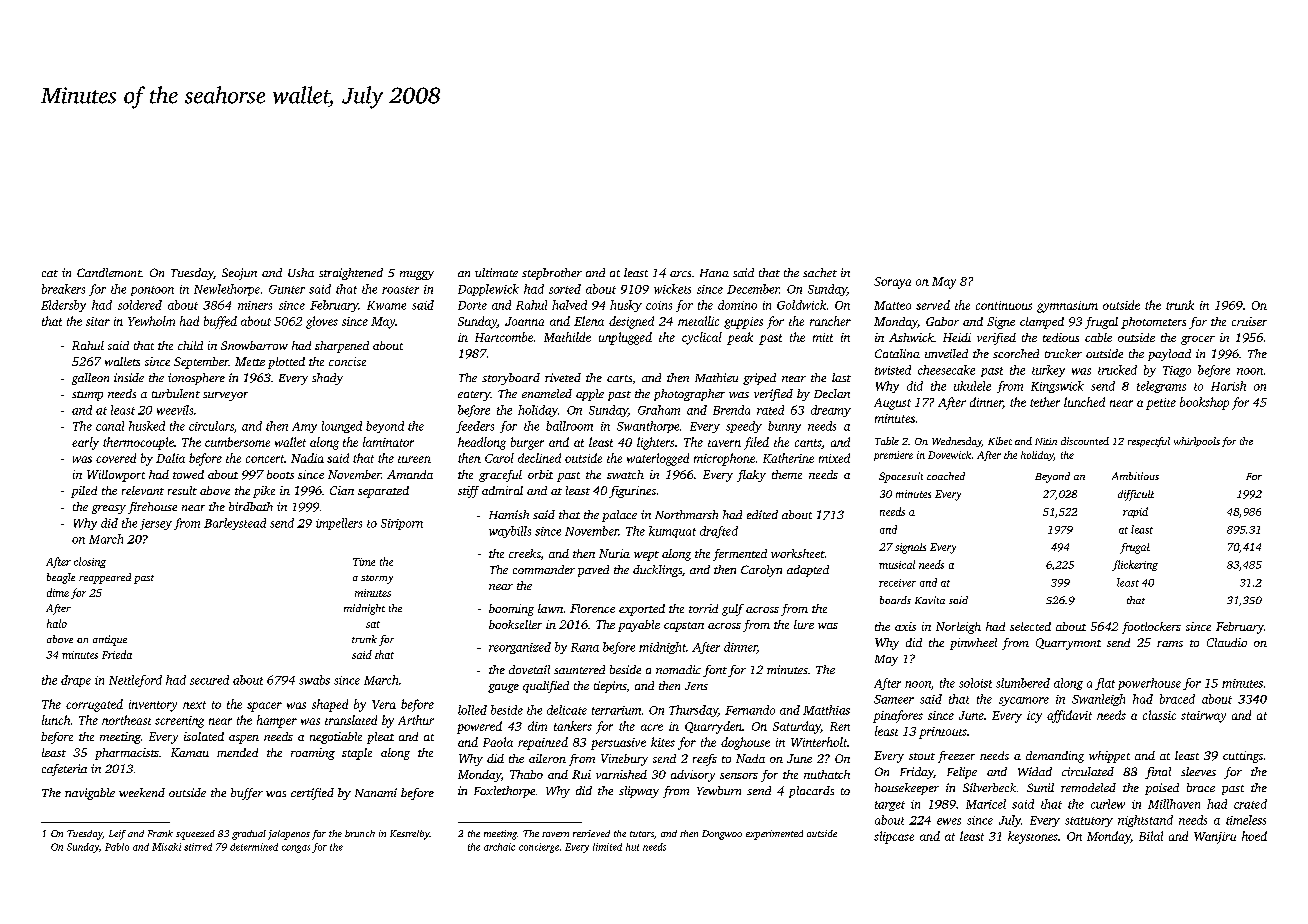 Image resolution: width=1308 pixels, height=924 pixels. I want to click on sachet, so click(820, 272).
